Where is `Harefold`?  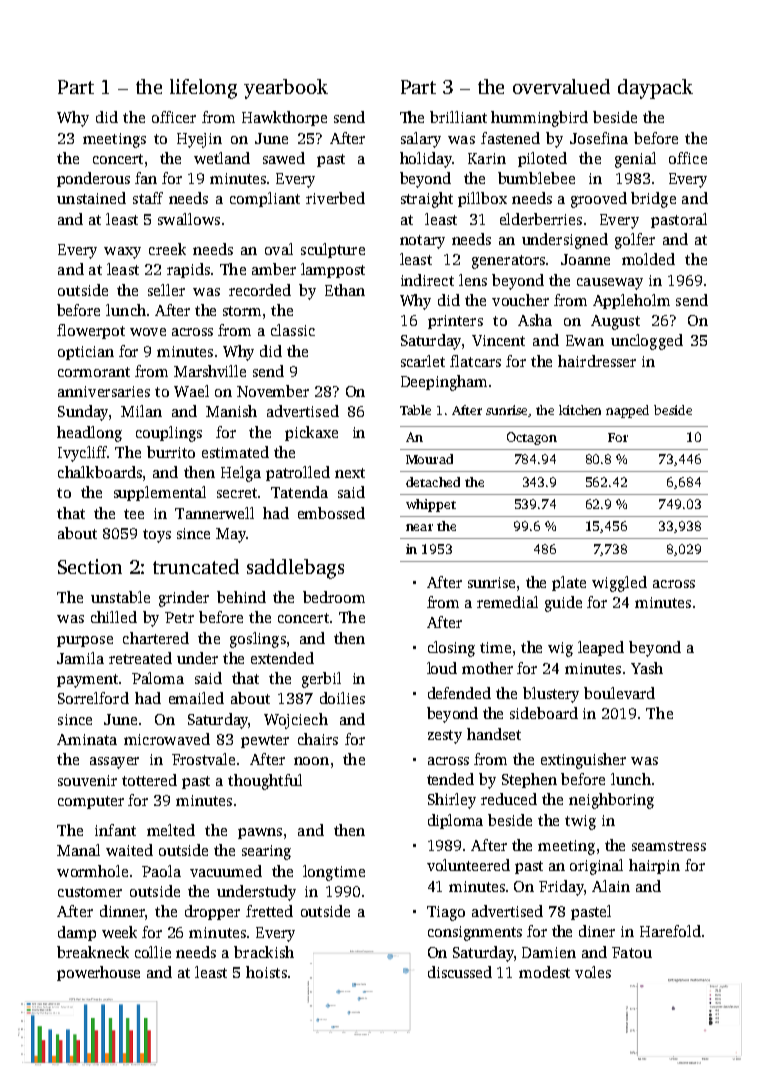
Harefold is located at coordinates (670, 931).
